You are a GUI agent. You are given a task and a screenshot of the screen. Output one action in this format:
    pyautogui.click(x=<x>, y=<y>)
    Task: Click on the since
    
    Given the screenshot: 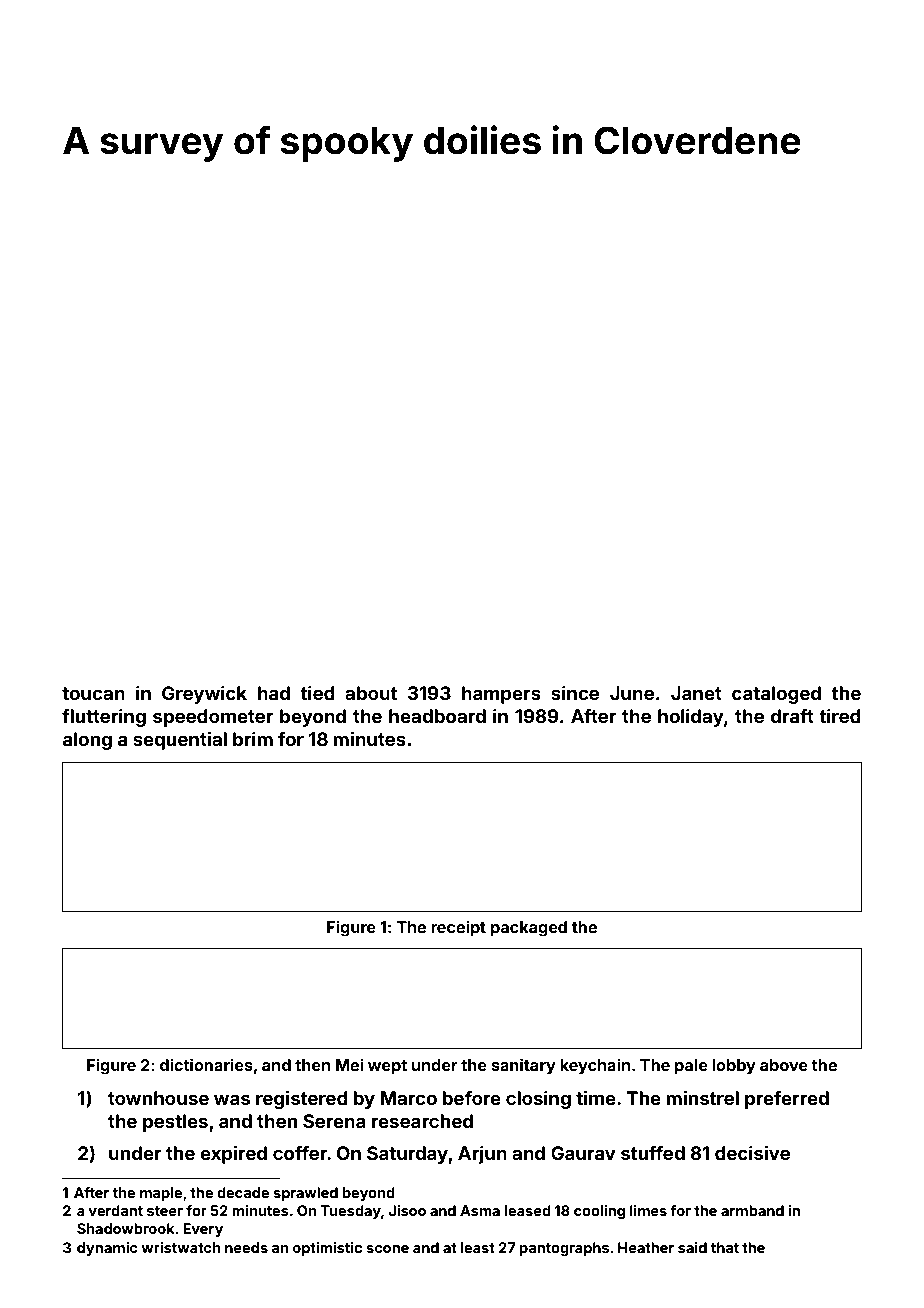 What is the action you would take?
    pyautogui.click(x=575, y=693)
